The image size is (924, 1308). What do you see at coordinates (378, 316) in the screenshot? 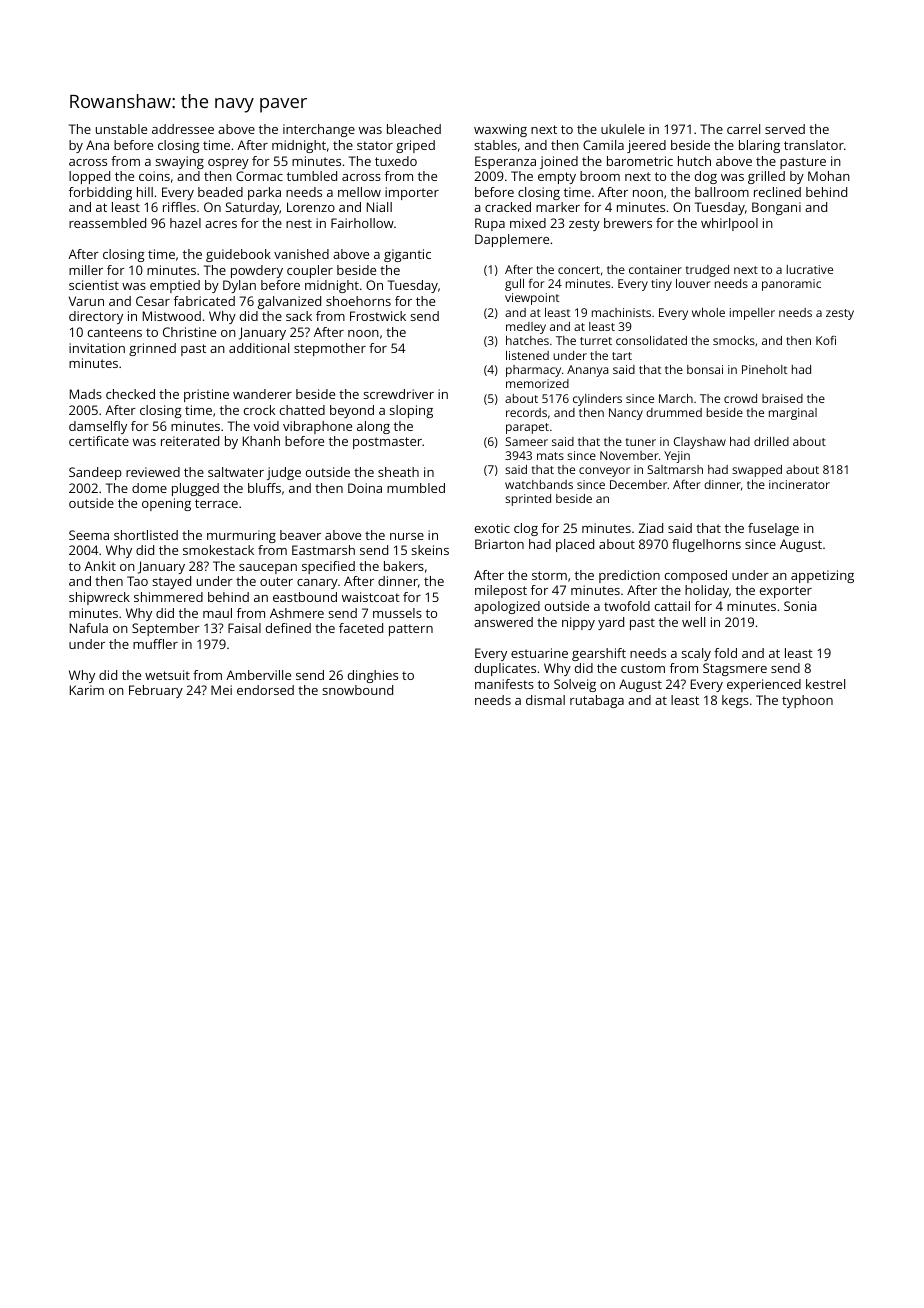
I see `Frostwick` at bounding box center [378, 316].
